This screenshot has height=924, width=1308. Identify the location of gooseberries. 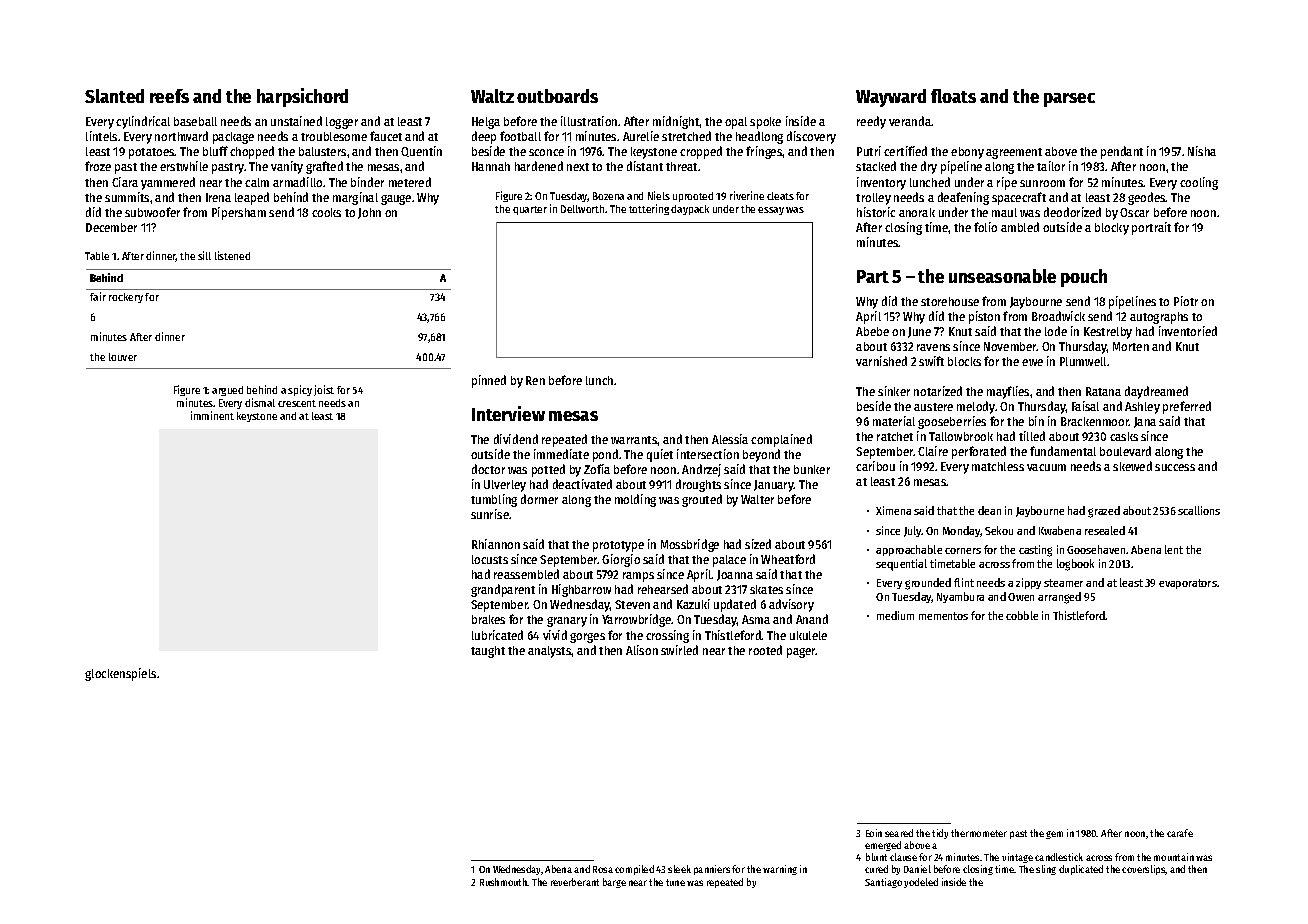
(952, 422).
